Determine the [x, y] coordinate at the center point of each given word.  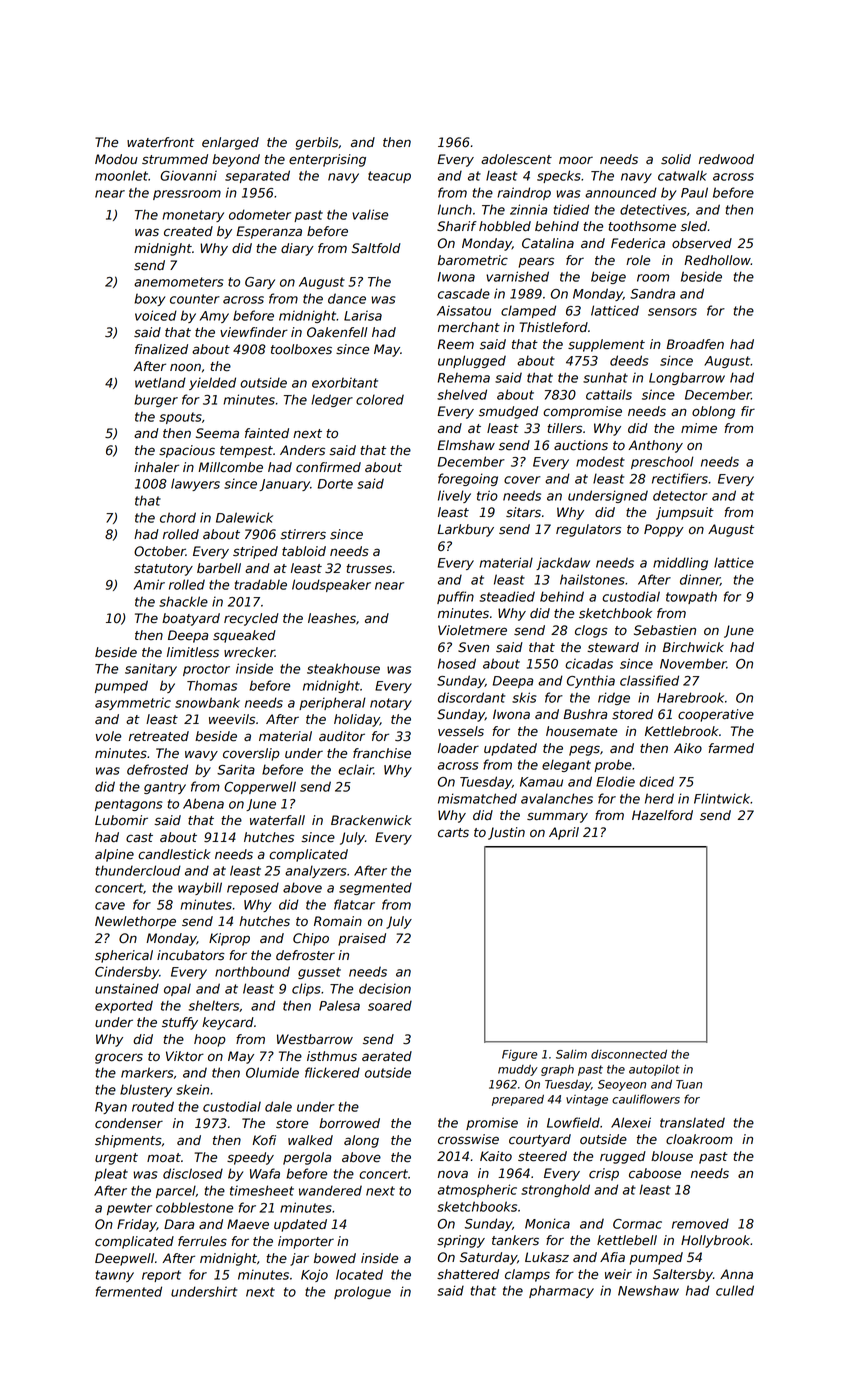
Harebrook [690, 697]
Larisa [363, 315]
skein [192, 1089]
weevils [232, 719]
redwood [726, 159]
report [161, 1276]
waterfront [160, 142]
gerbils [317, 143]
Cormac [637, 1224]
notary [391, 704]
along [361, 1141]
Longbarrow [687, 378]
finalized [161, 349]
